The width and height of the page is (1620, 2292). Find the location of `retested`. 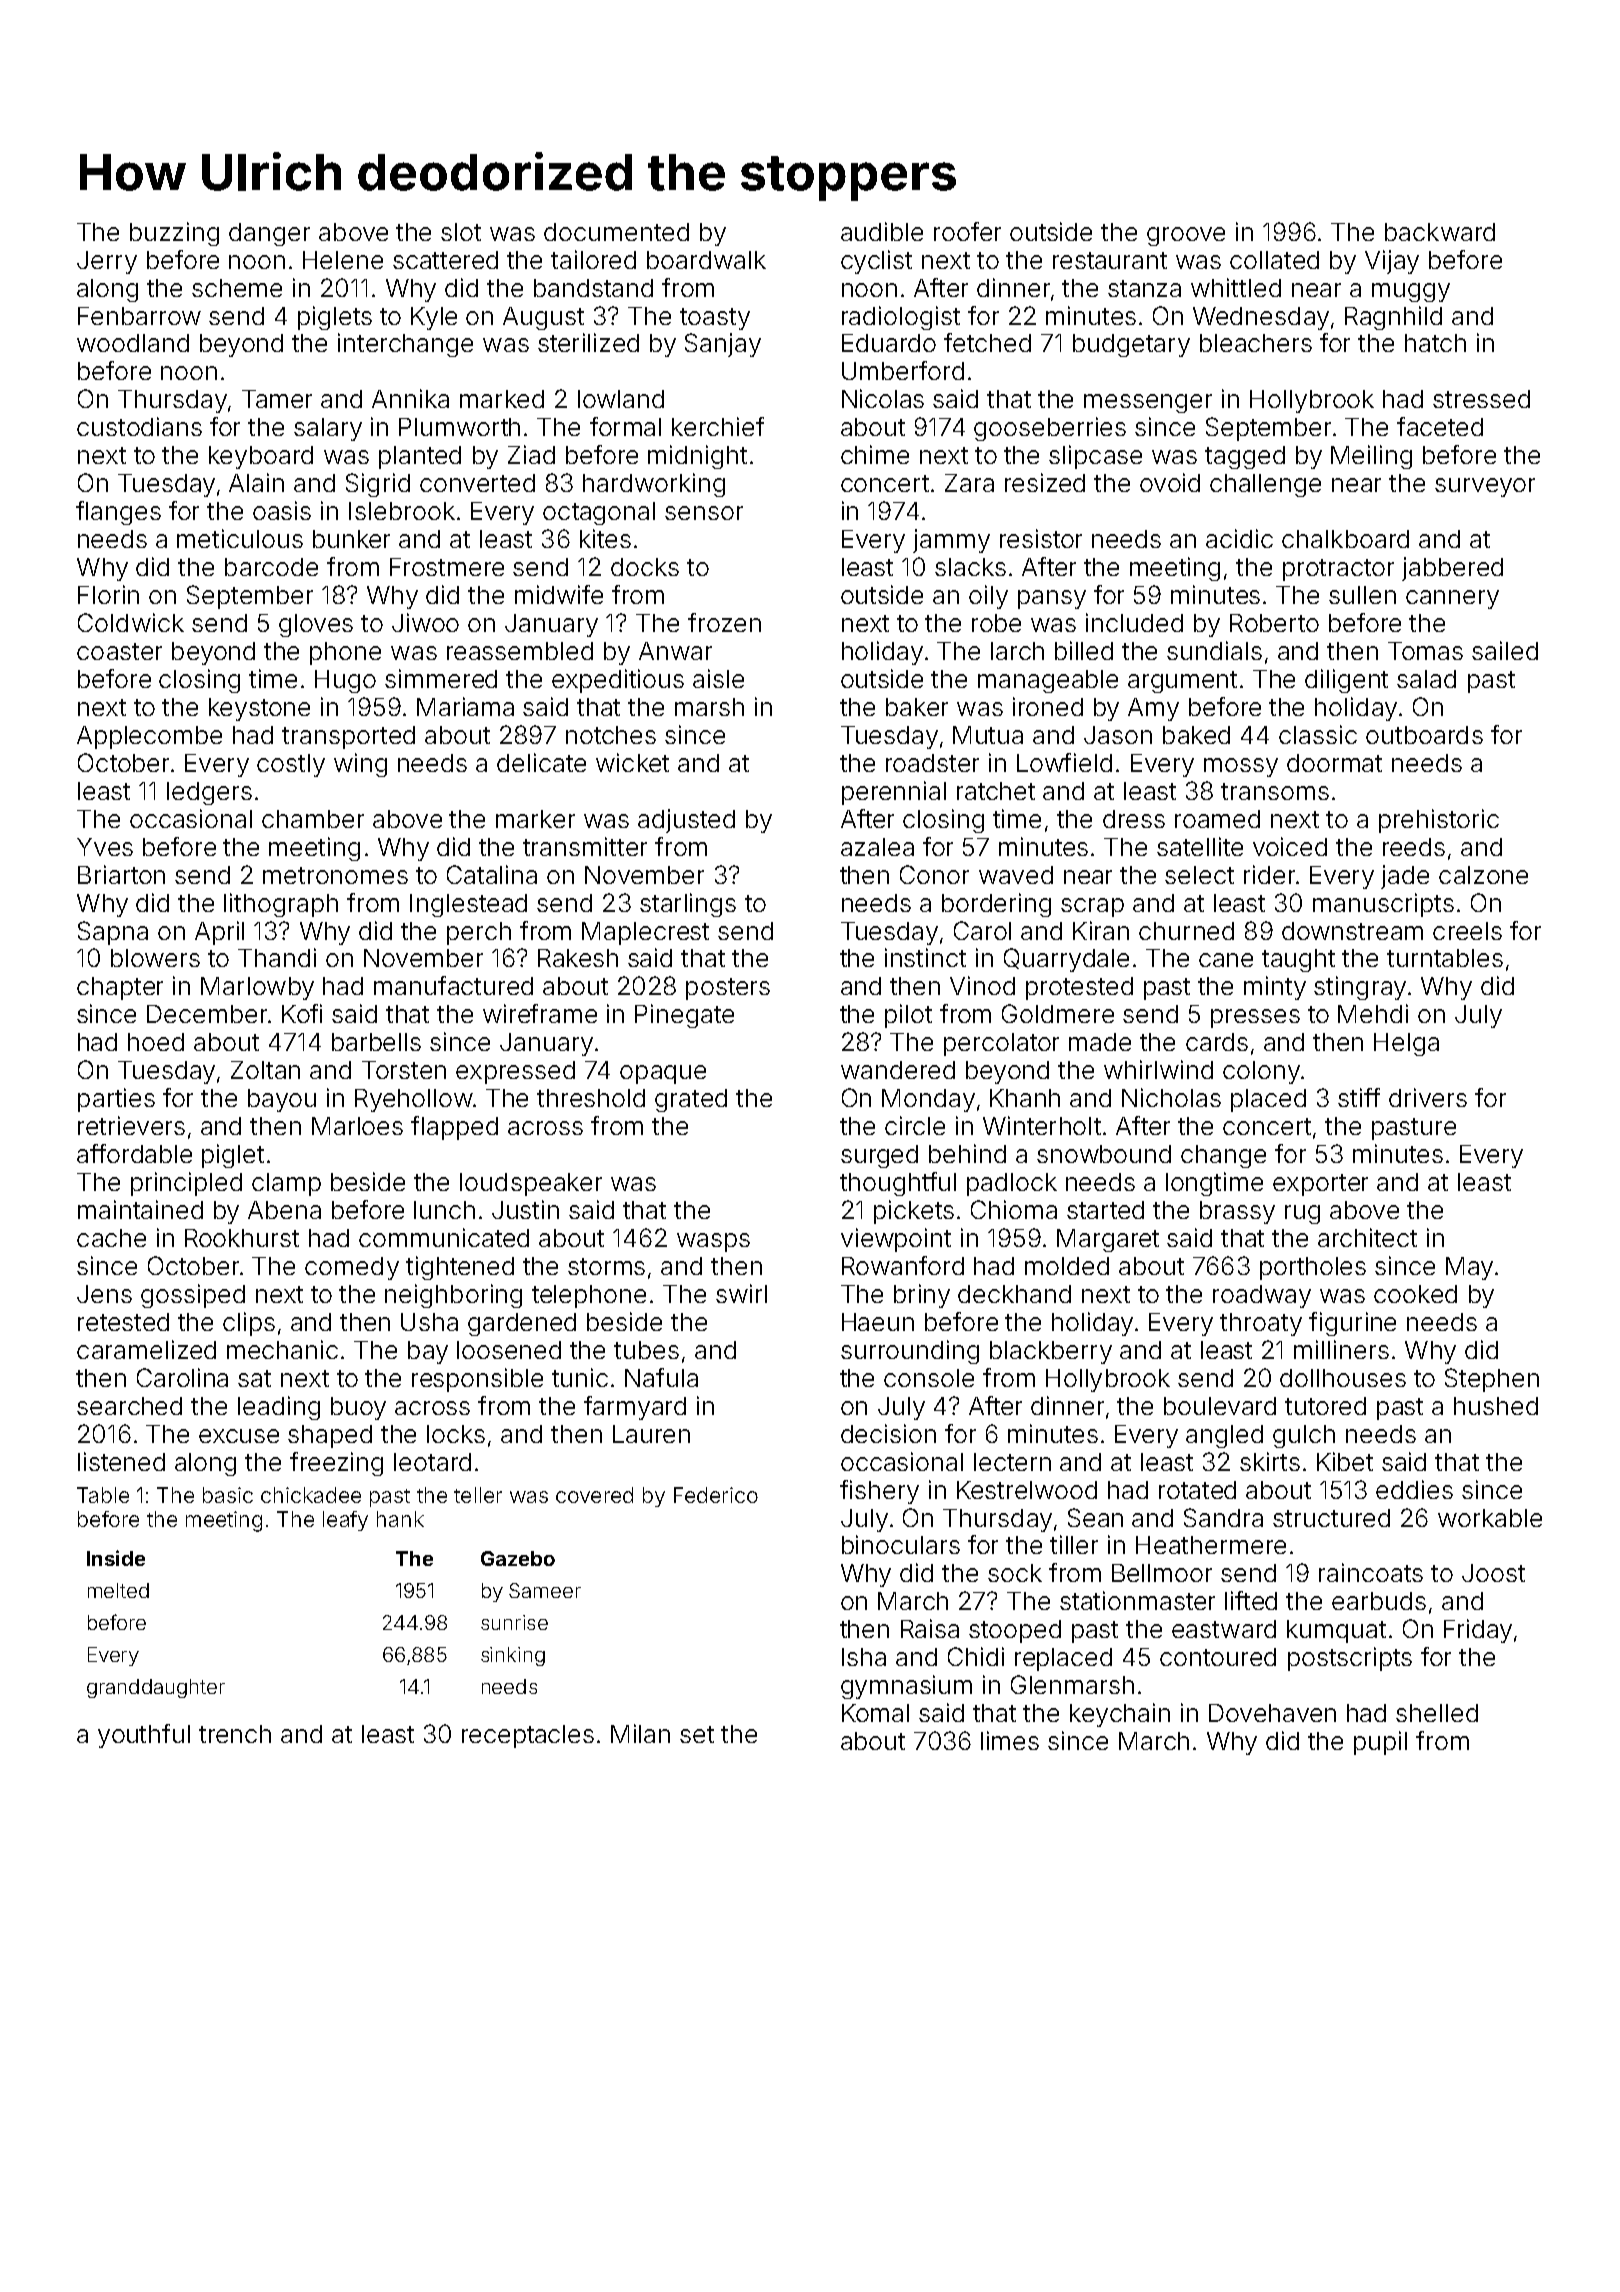

retested is located at coordinates (123, 1322).
